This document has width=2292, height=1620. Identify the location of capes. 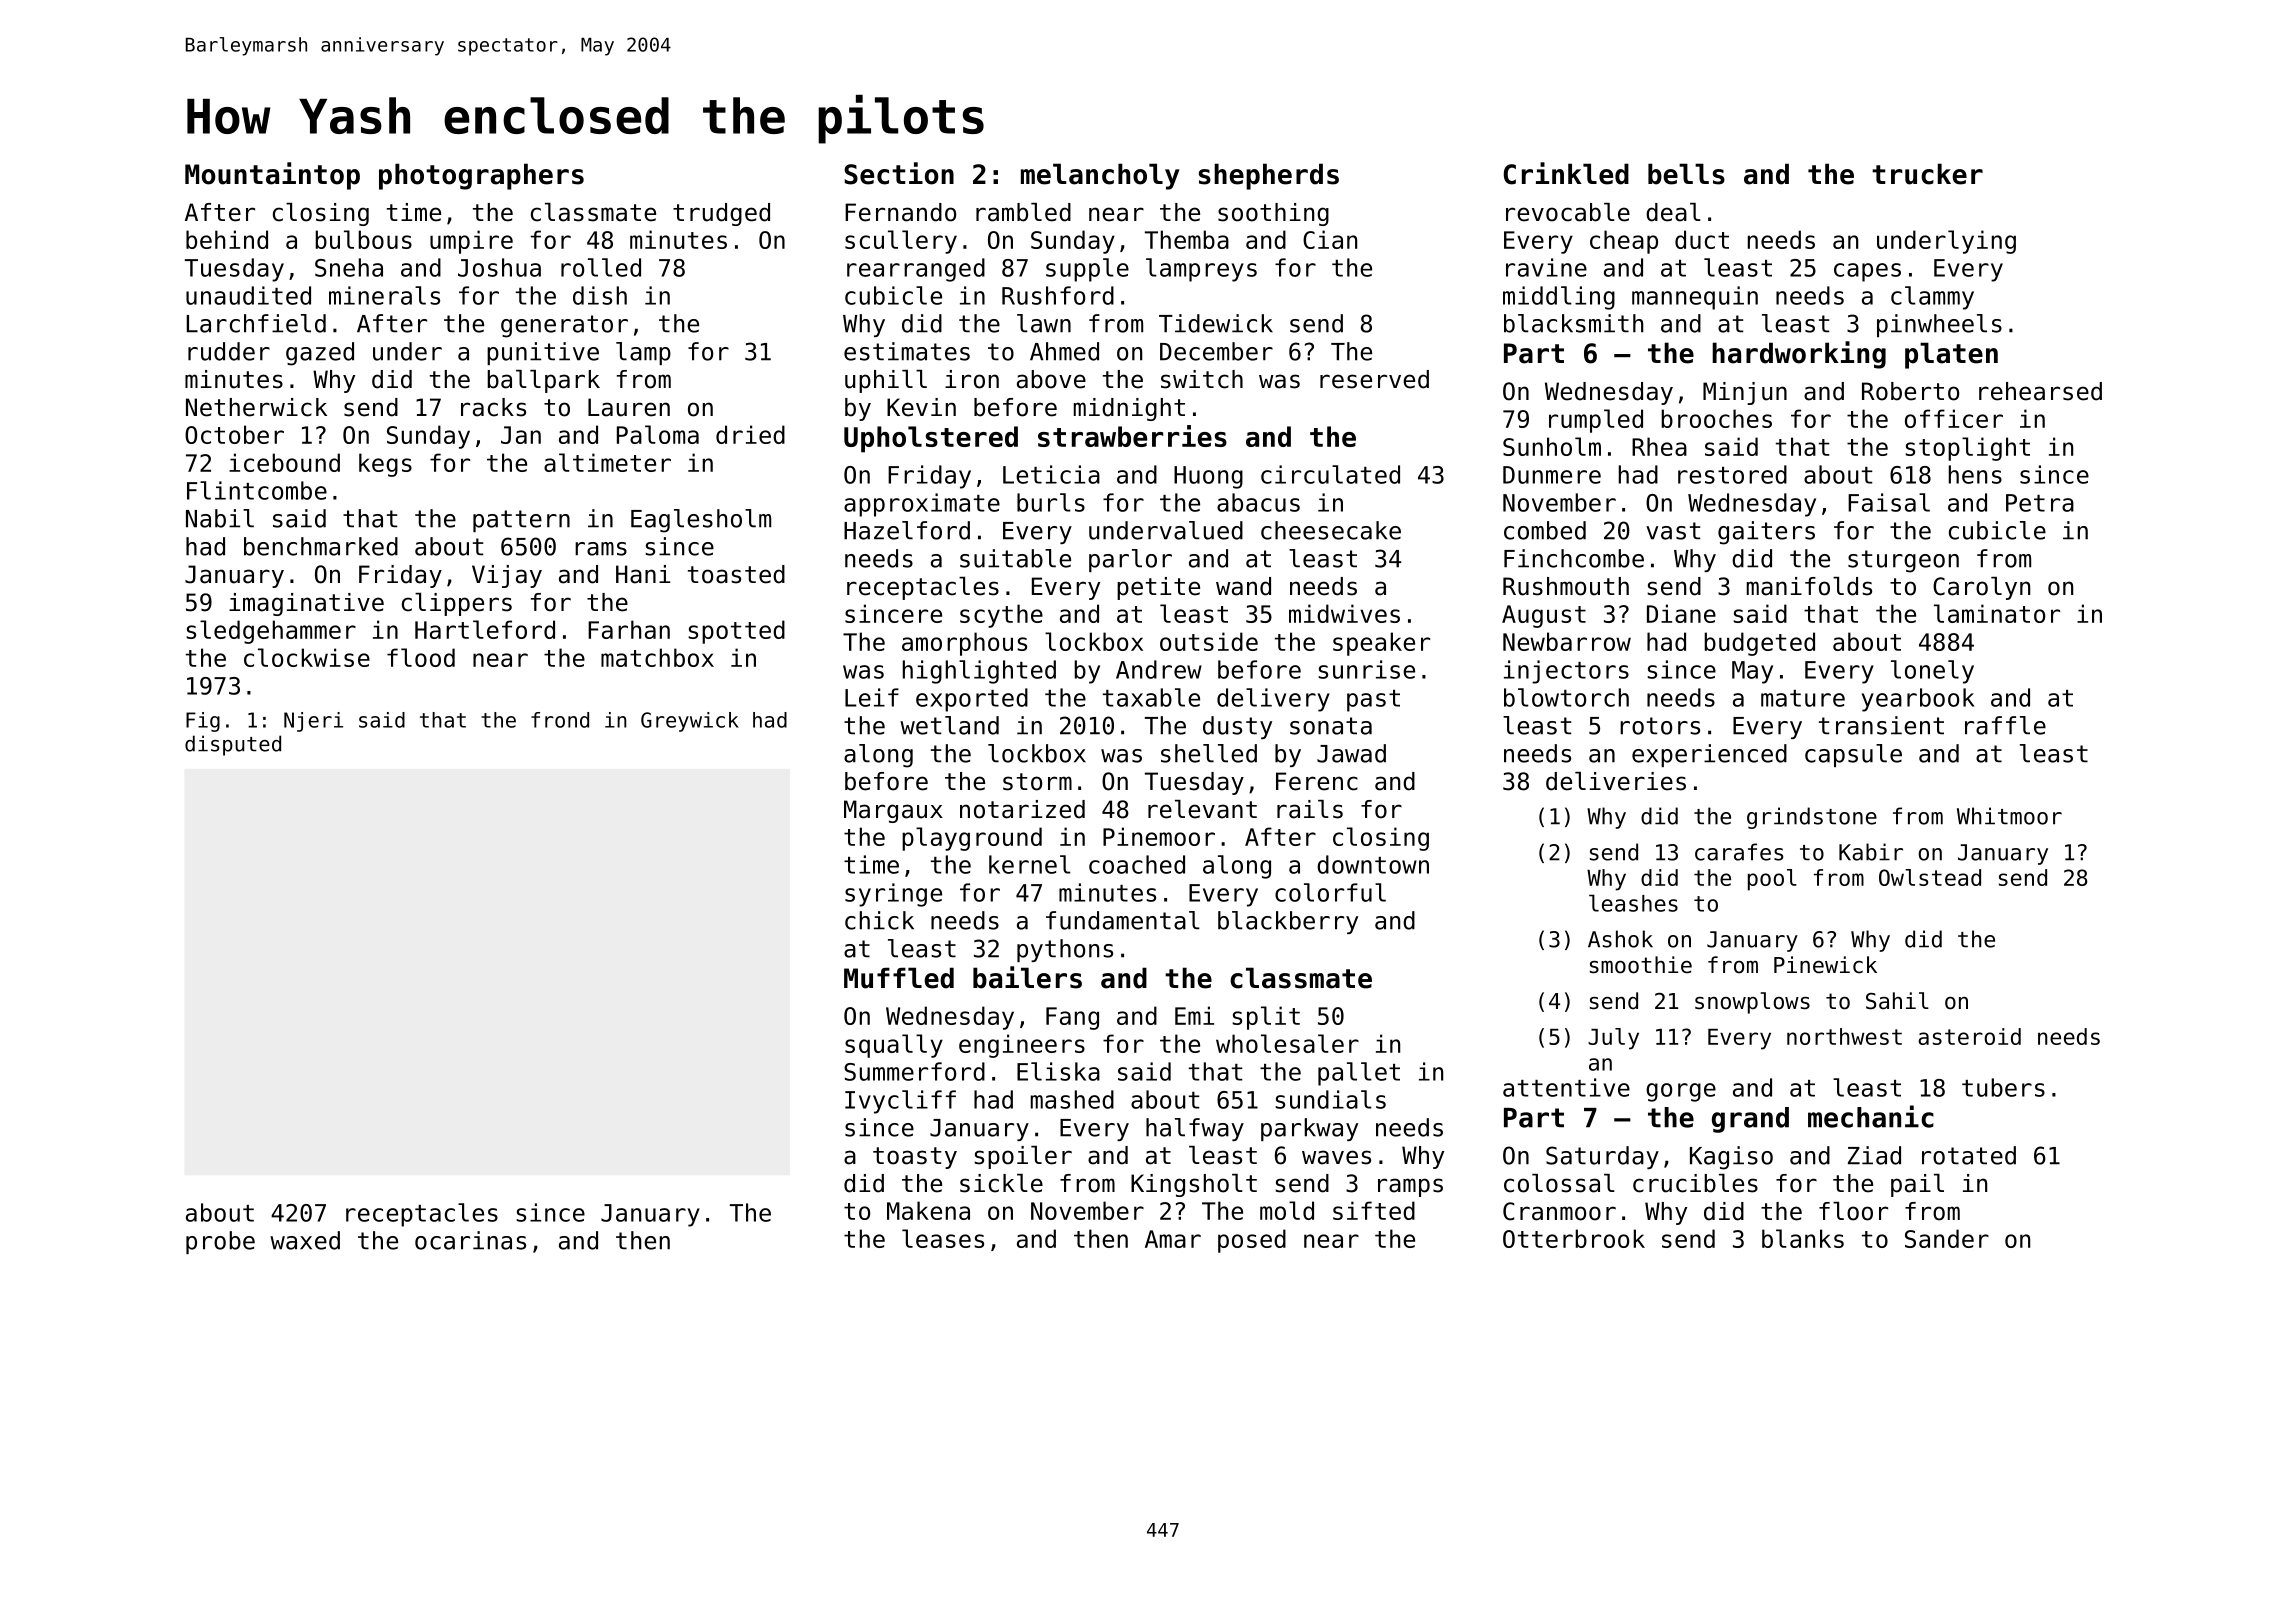
(1867, 272).
